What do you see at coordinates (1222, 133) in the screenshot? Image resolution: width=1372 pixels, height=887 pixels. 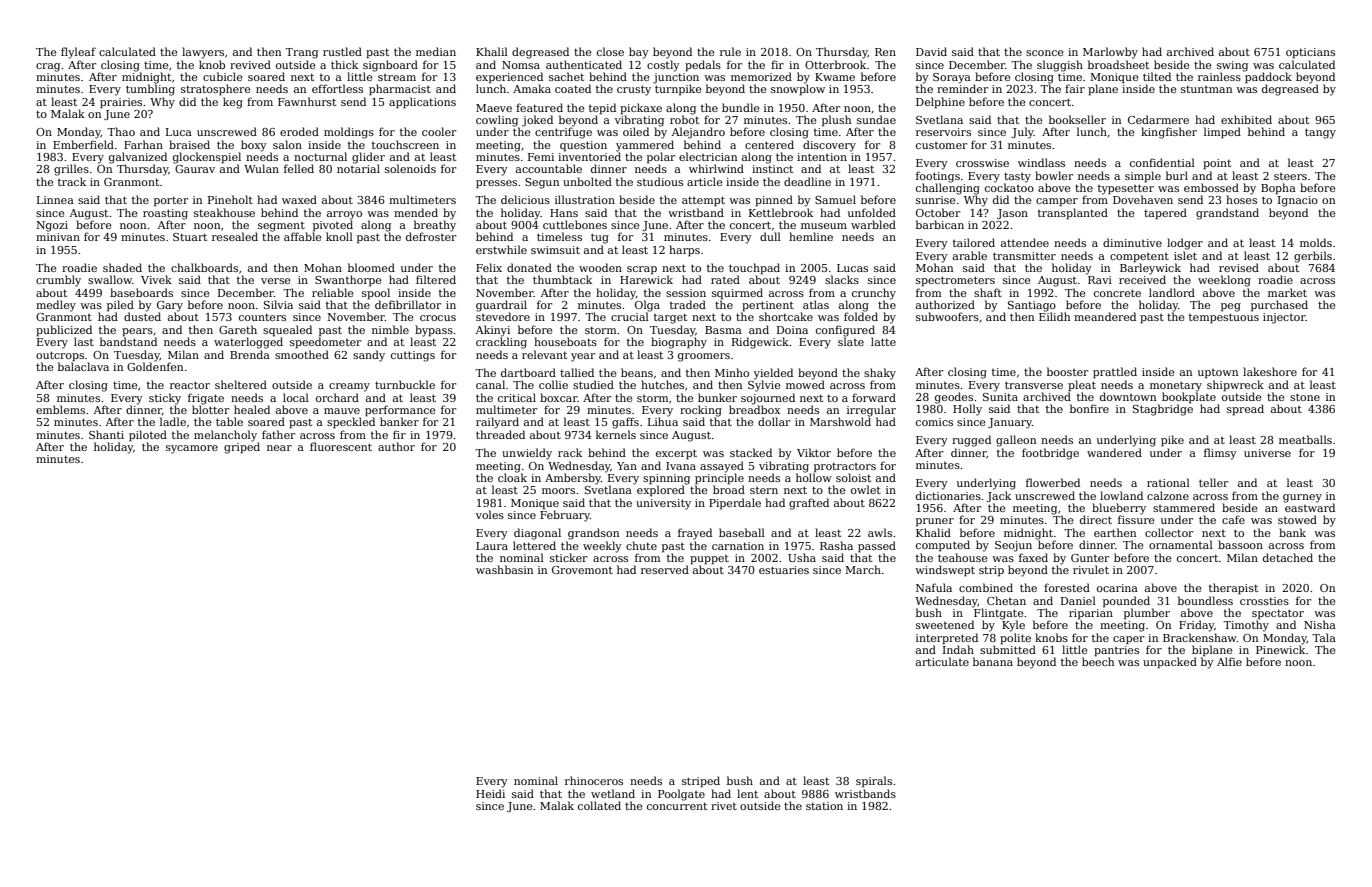 I see `limped` at bounding box center [1222, 133].
